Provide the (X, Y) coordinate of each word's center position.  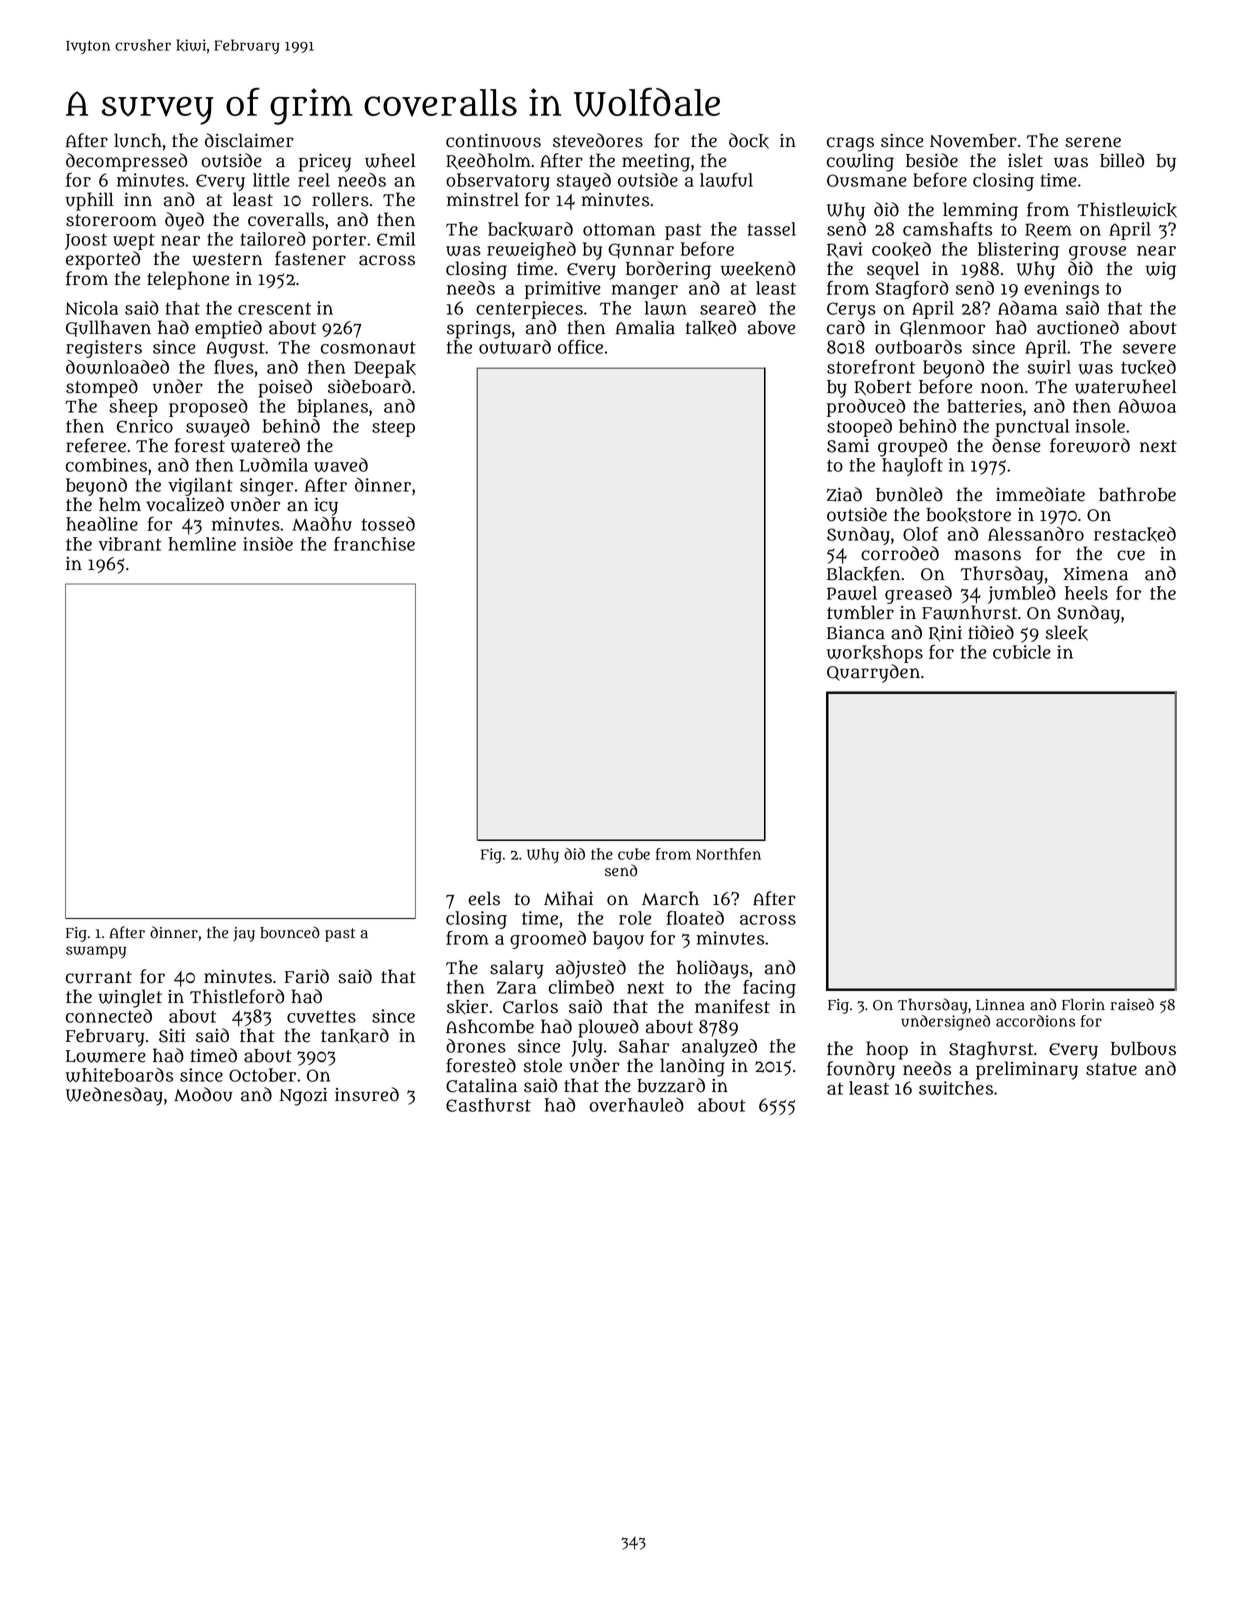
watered (265, 445)
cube (634, 854)
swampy (96, 952)
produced (866, 408)
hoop (887, 1050)
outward (515, 347)
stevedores (598, 140)
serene (1093, 142)
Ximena (1095, 574)
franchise (374, 544)
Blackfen (863, 574)
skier (467, 1007)
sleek (1067, 633)
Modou (203, 1094)
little (271, 180)
